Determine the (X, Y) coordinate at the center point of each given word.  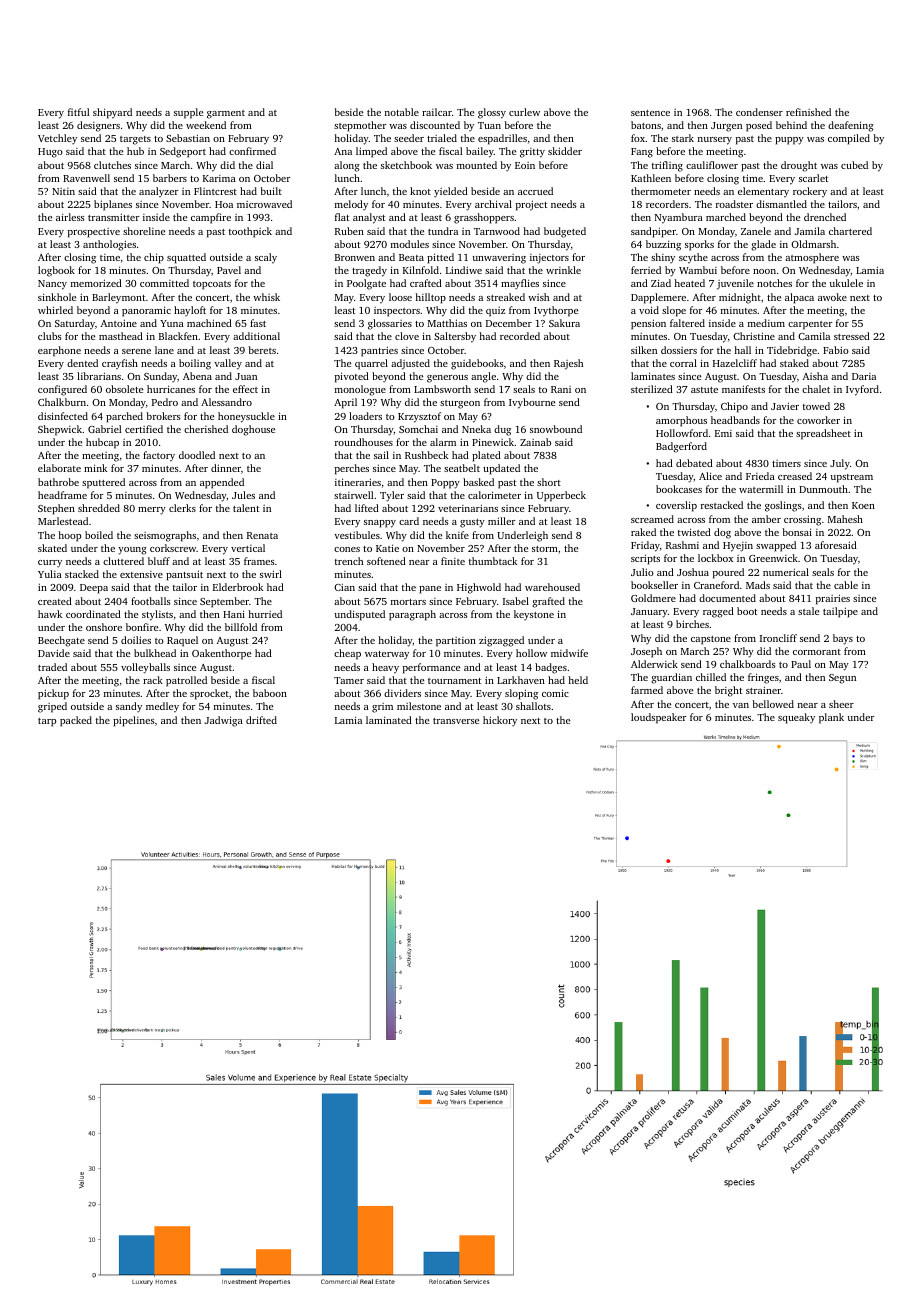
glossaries (390, 324)
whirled (55, 310)
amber (766, 519)
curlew (524, 112)
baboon (270, 693)
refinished (808, 112)
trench (349, 561)
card (409, 521)
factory (159, 456)
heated (690, 283)
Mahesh (845, 519)
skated (52, 548)
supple (188, 113)
